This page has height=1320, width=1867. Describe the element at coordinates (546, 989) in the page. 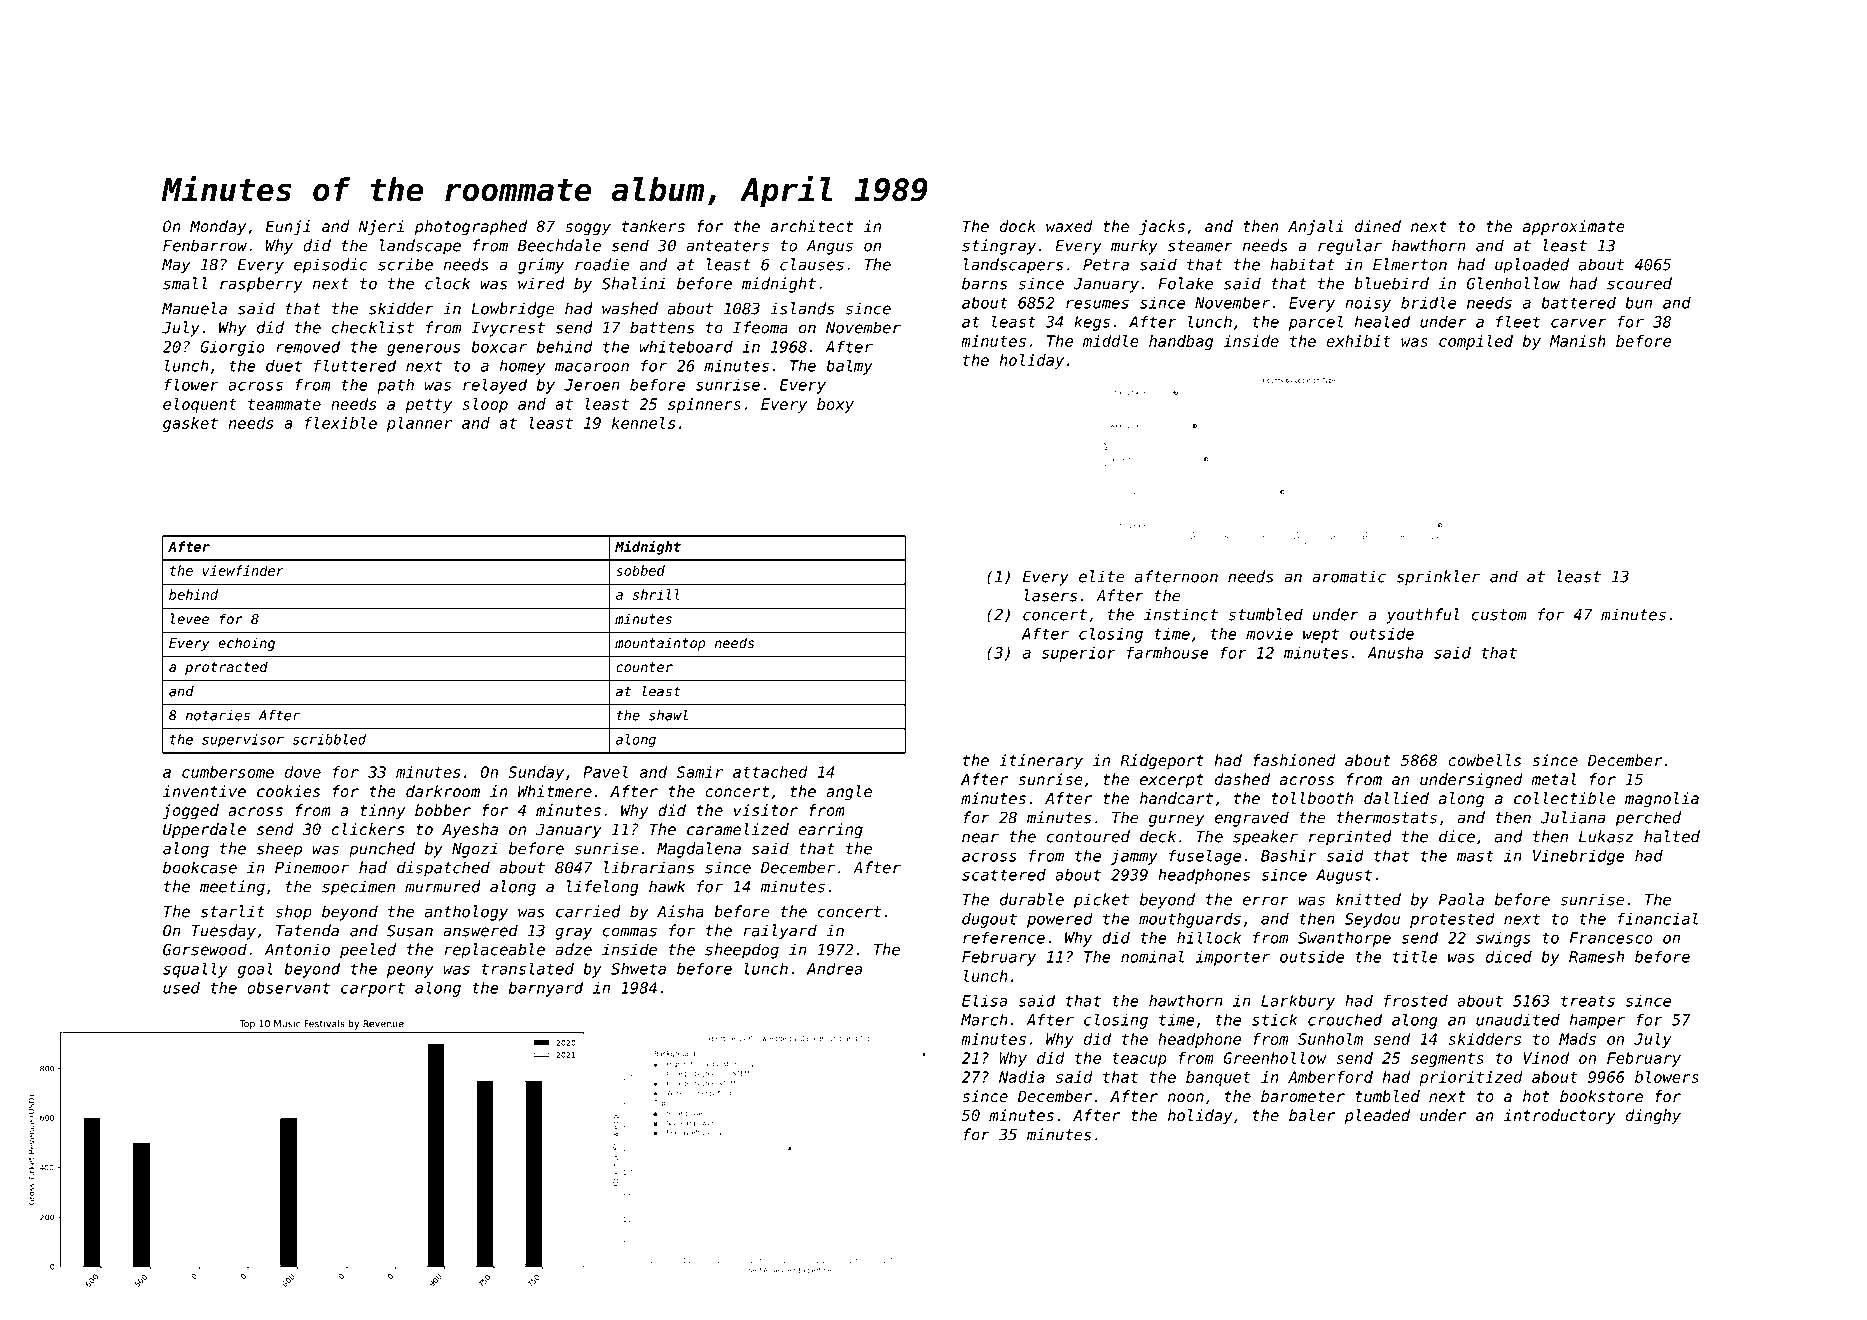

I see `barnyard` at that location.
